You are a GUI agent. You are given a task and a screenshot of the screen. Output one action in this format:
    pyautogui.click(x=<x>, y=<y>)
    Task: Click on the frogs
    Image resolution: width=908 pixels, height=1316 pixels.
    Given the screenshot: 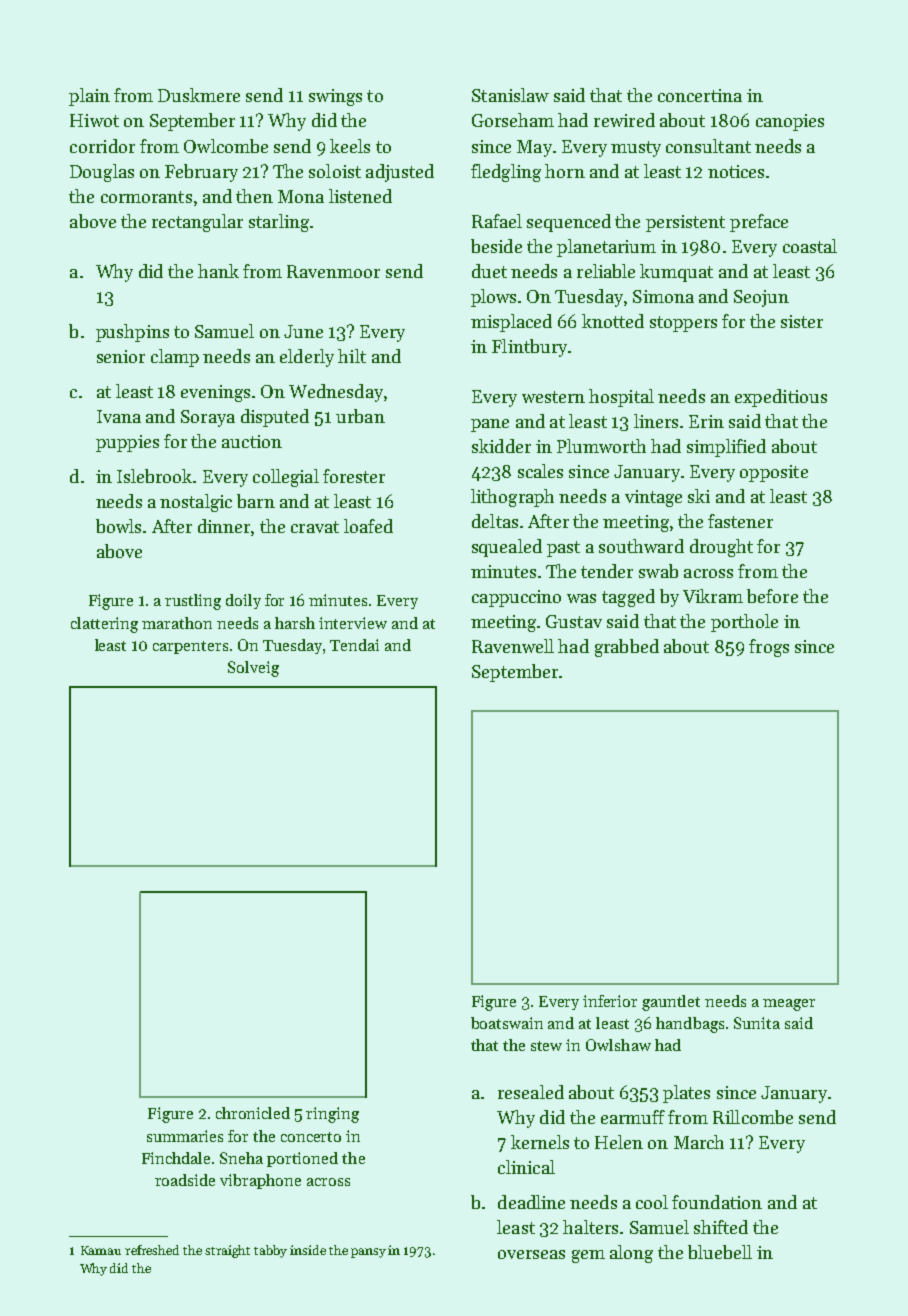 What is the action you would take?
    pyautogui.click(x=769, y=648)
